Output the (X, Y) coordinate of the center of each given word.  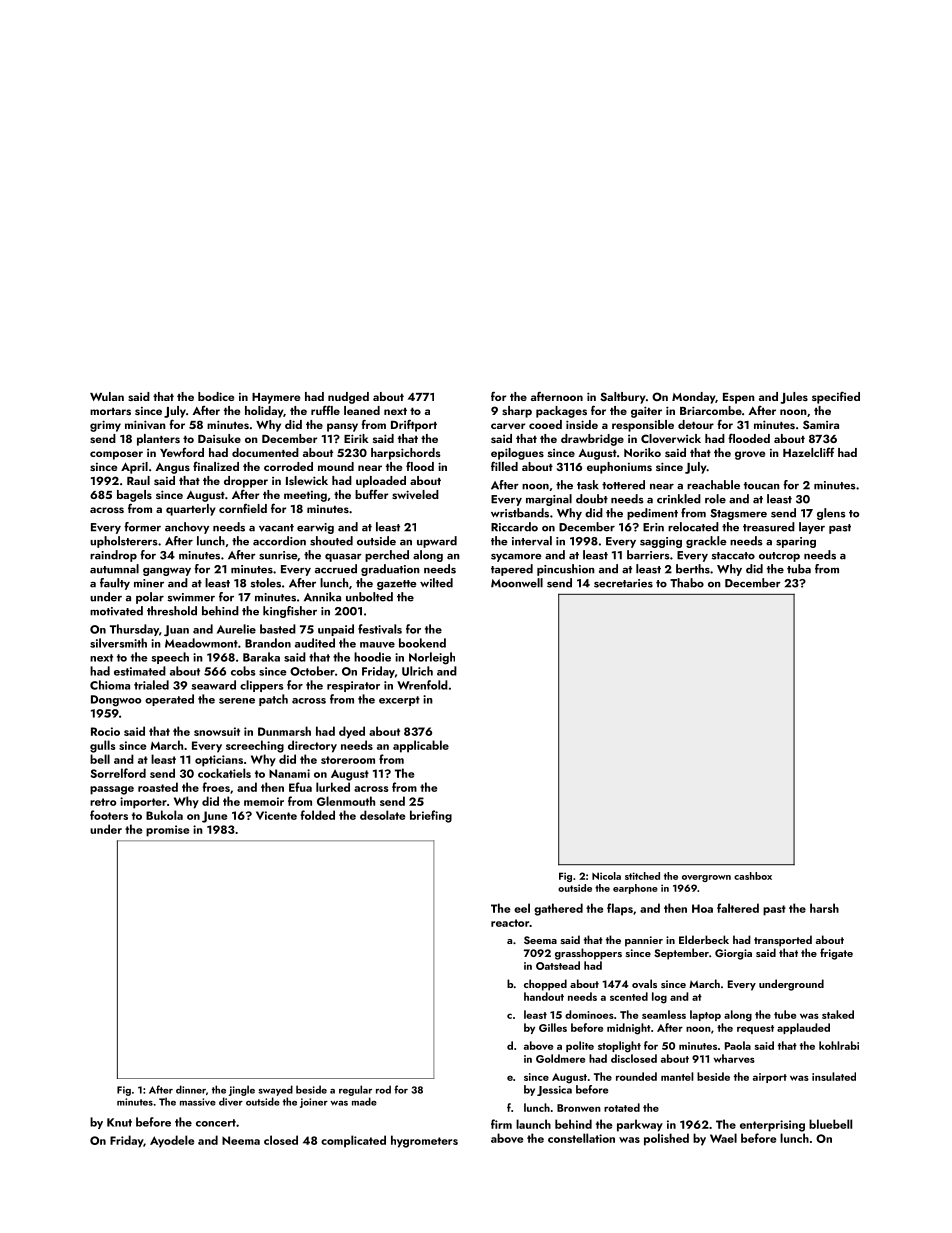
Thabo (687, 583)
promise (168, 831)
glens (831, 514)
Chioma (110, 685)
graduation (390, 570)
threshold (172, 611)
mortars (110, 411)
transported (783, 941)
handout (544, 996)
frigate (836, 954)
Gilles (553, 1027)
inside (582, 424)
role (715, 499)
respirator (353, 686)
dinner (191, 1089)
